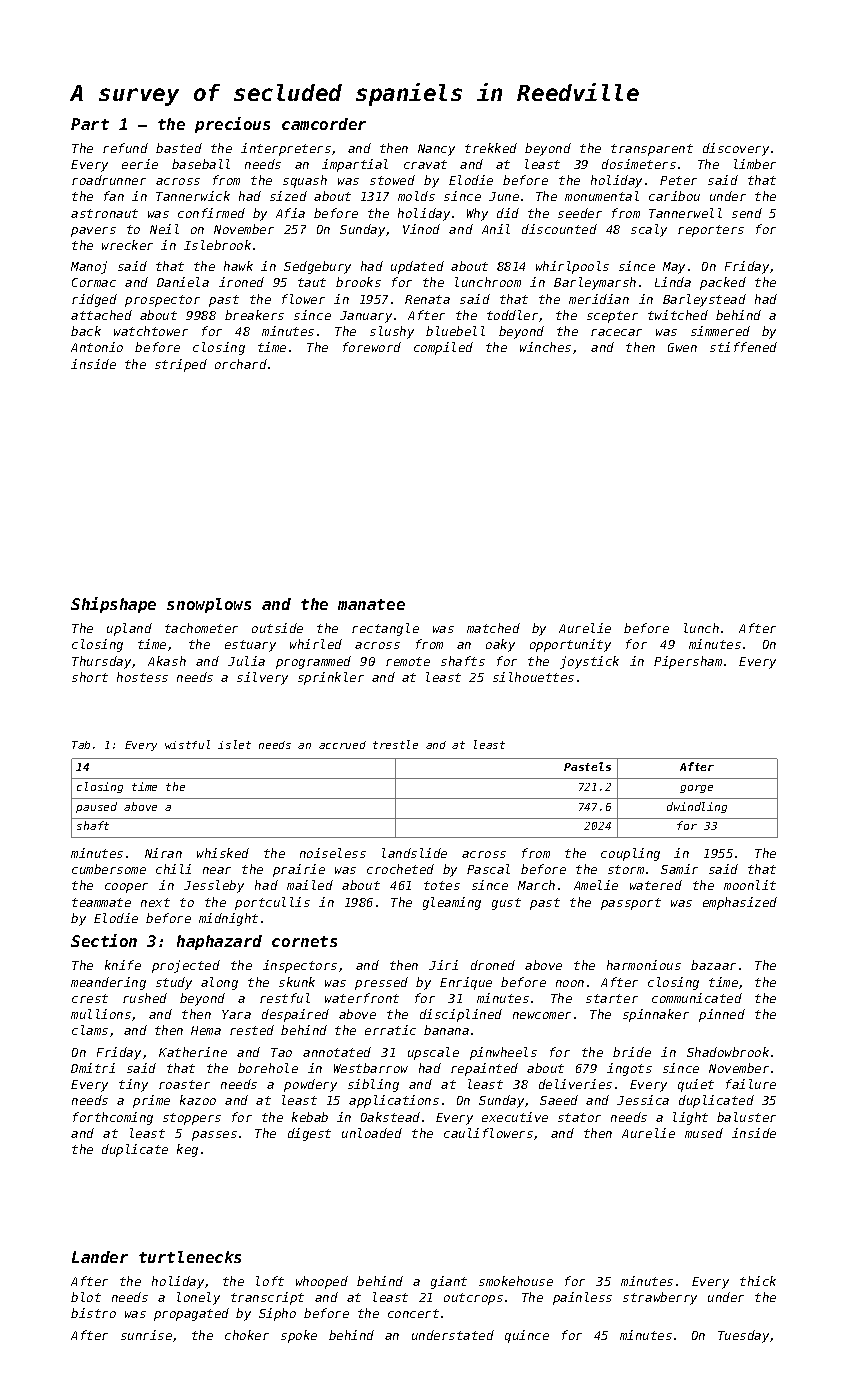 The width and height of the image is (849, 1400). Describe the element at coordinates (493, 628) in the image. I see `matched` at that location.
